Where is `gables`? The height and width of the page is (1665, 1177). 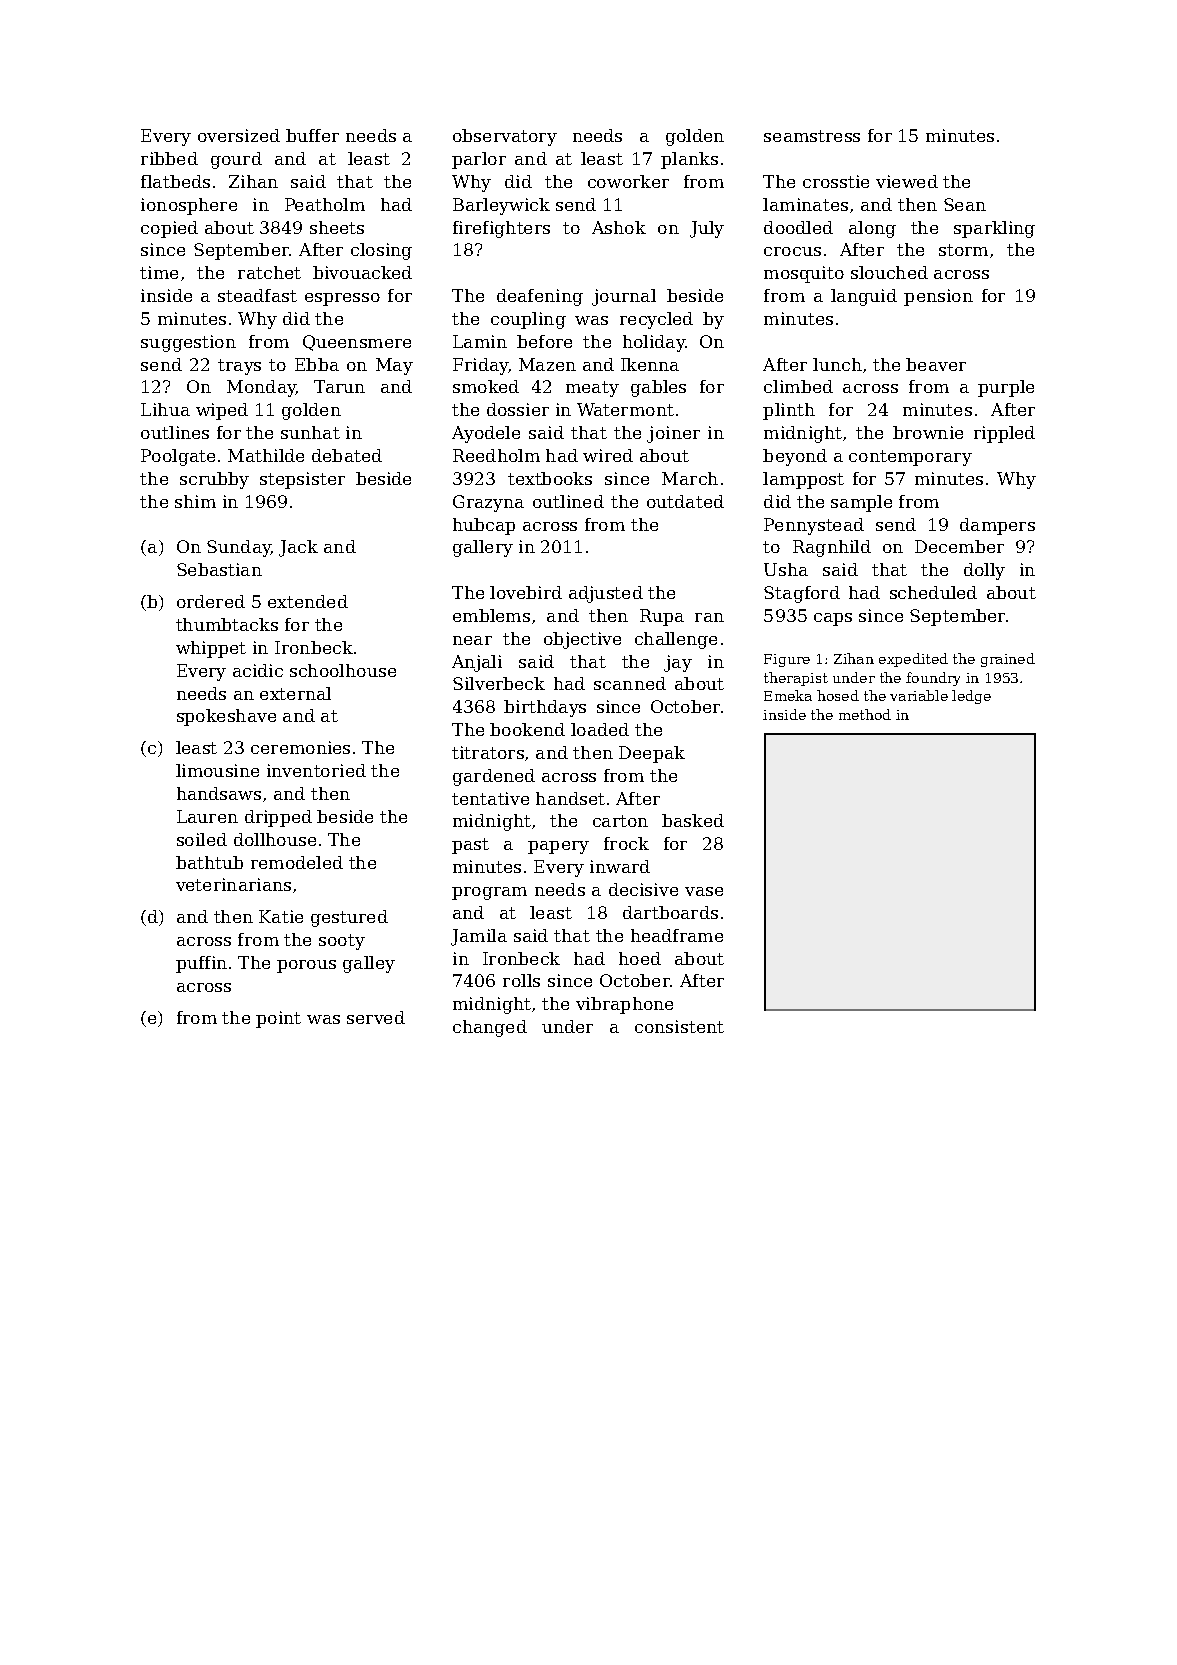 gables is located at coordinates (658, 388).
